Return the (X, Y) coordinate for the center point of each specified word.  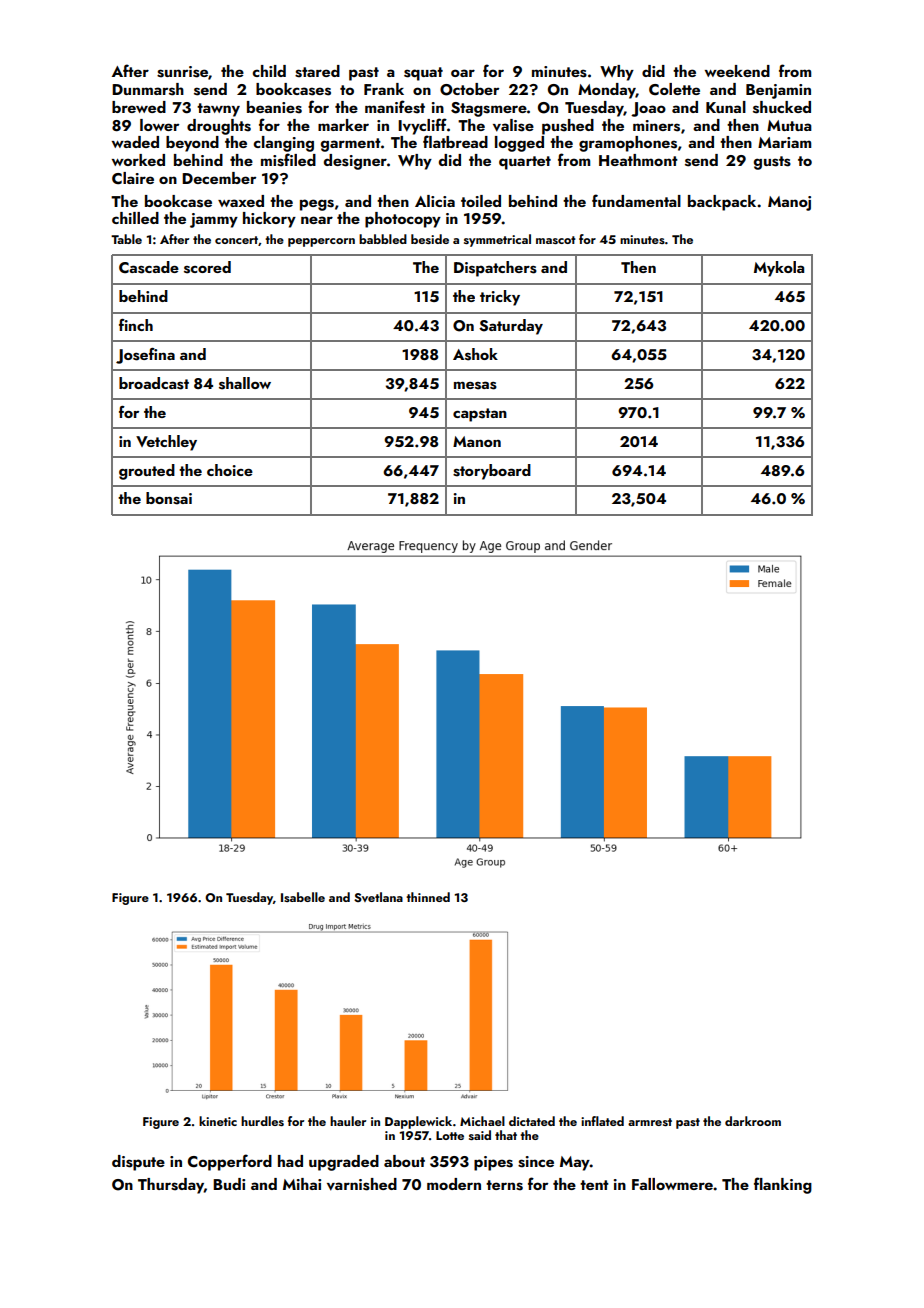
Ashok (475, 354)
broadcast (154, 383)
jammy (214, 220)
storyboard (492, 472)
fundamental (636, 200)
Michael (482, 1121)
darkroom (753, 1121)
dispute (138, 1163)
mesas (475, 385)
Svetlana (378, 897)
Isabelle (303, 897)
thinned (428, 897)
